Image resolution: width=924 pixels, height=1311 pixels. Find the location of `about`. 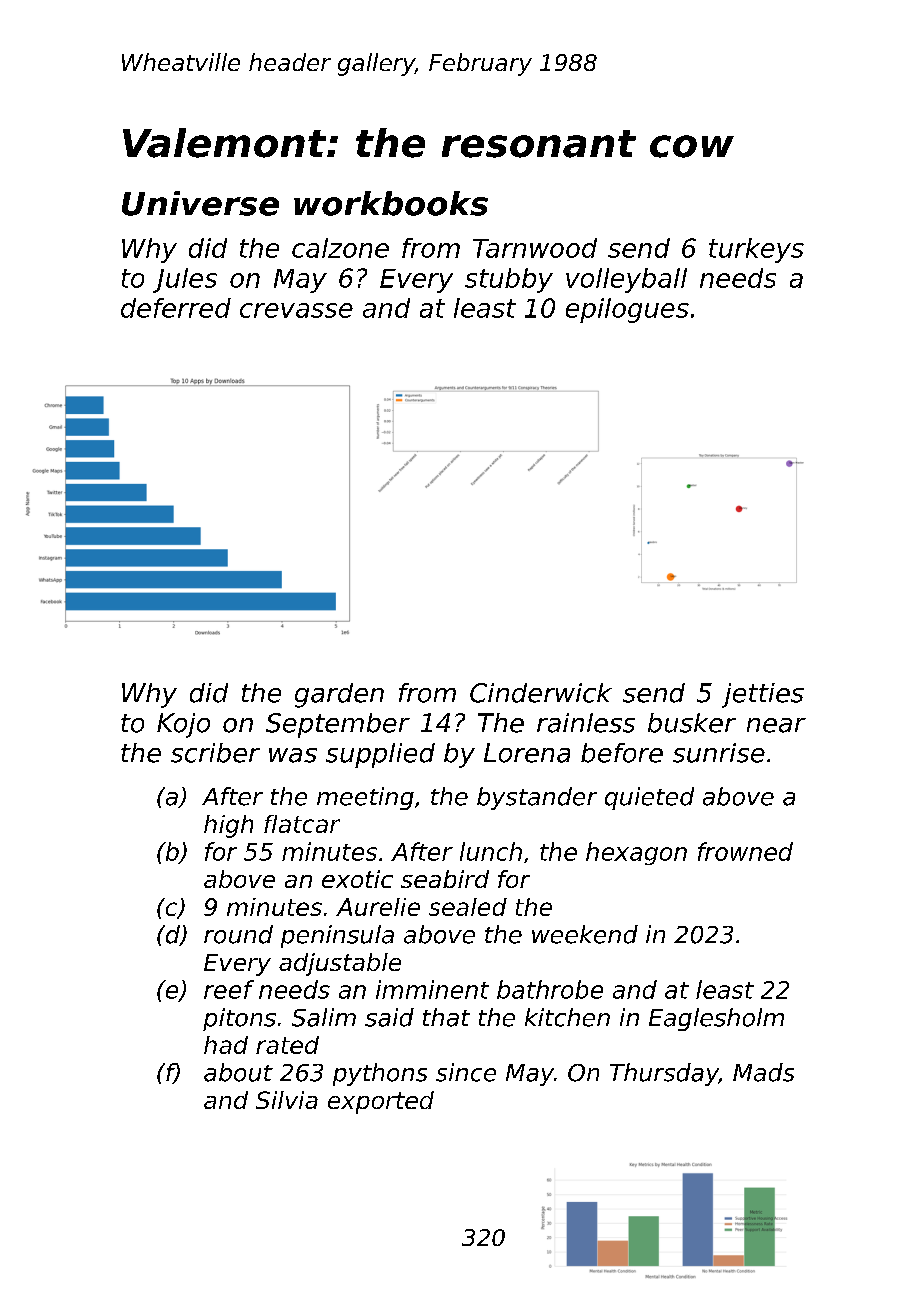

about is located at coordinates (238, 1072).
